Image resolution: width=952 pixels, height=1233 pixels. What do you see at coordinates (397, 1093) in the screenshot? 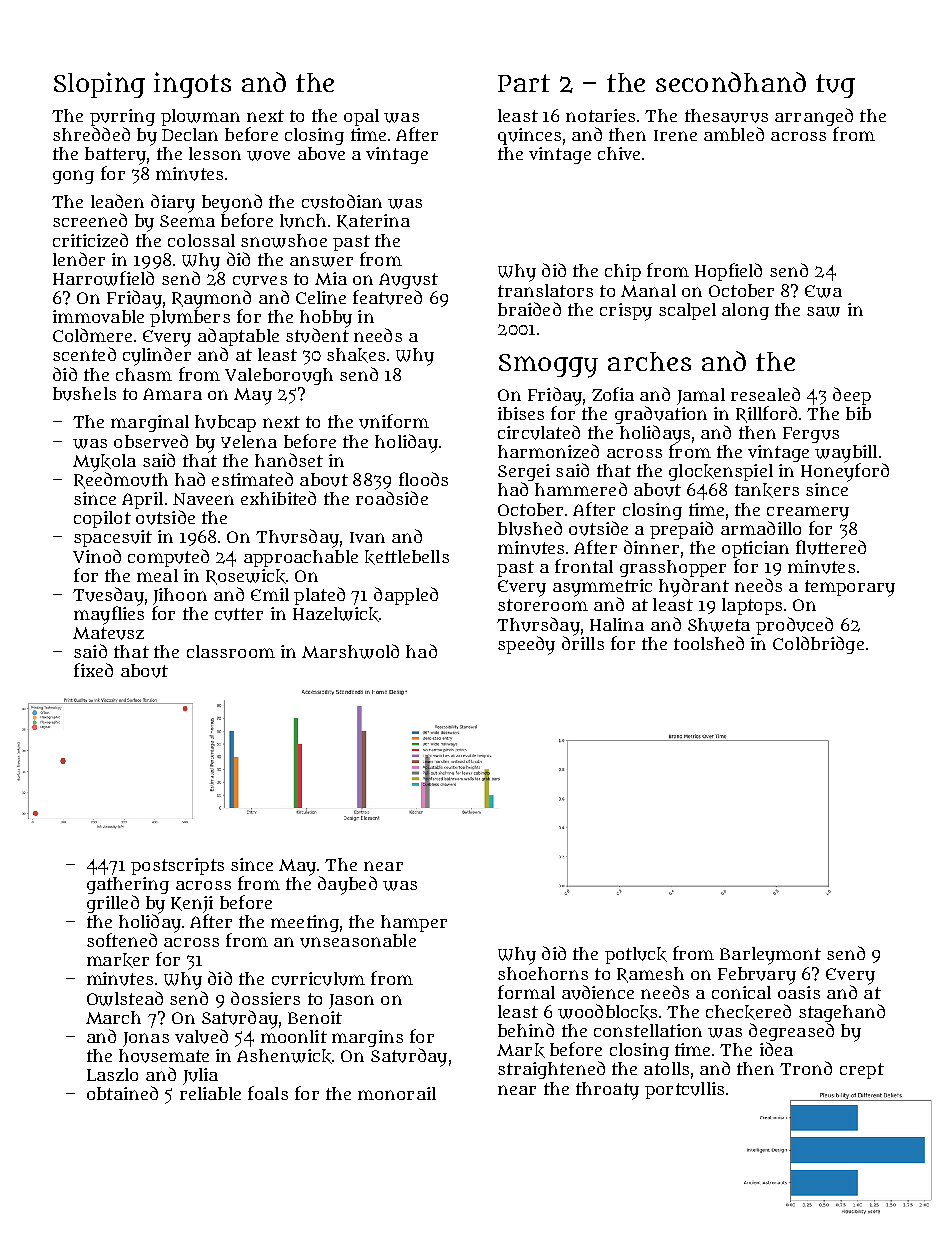
I see `monorail` at bounding box center [397, 1093].
